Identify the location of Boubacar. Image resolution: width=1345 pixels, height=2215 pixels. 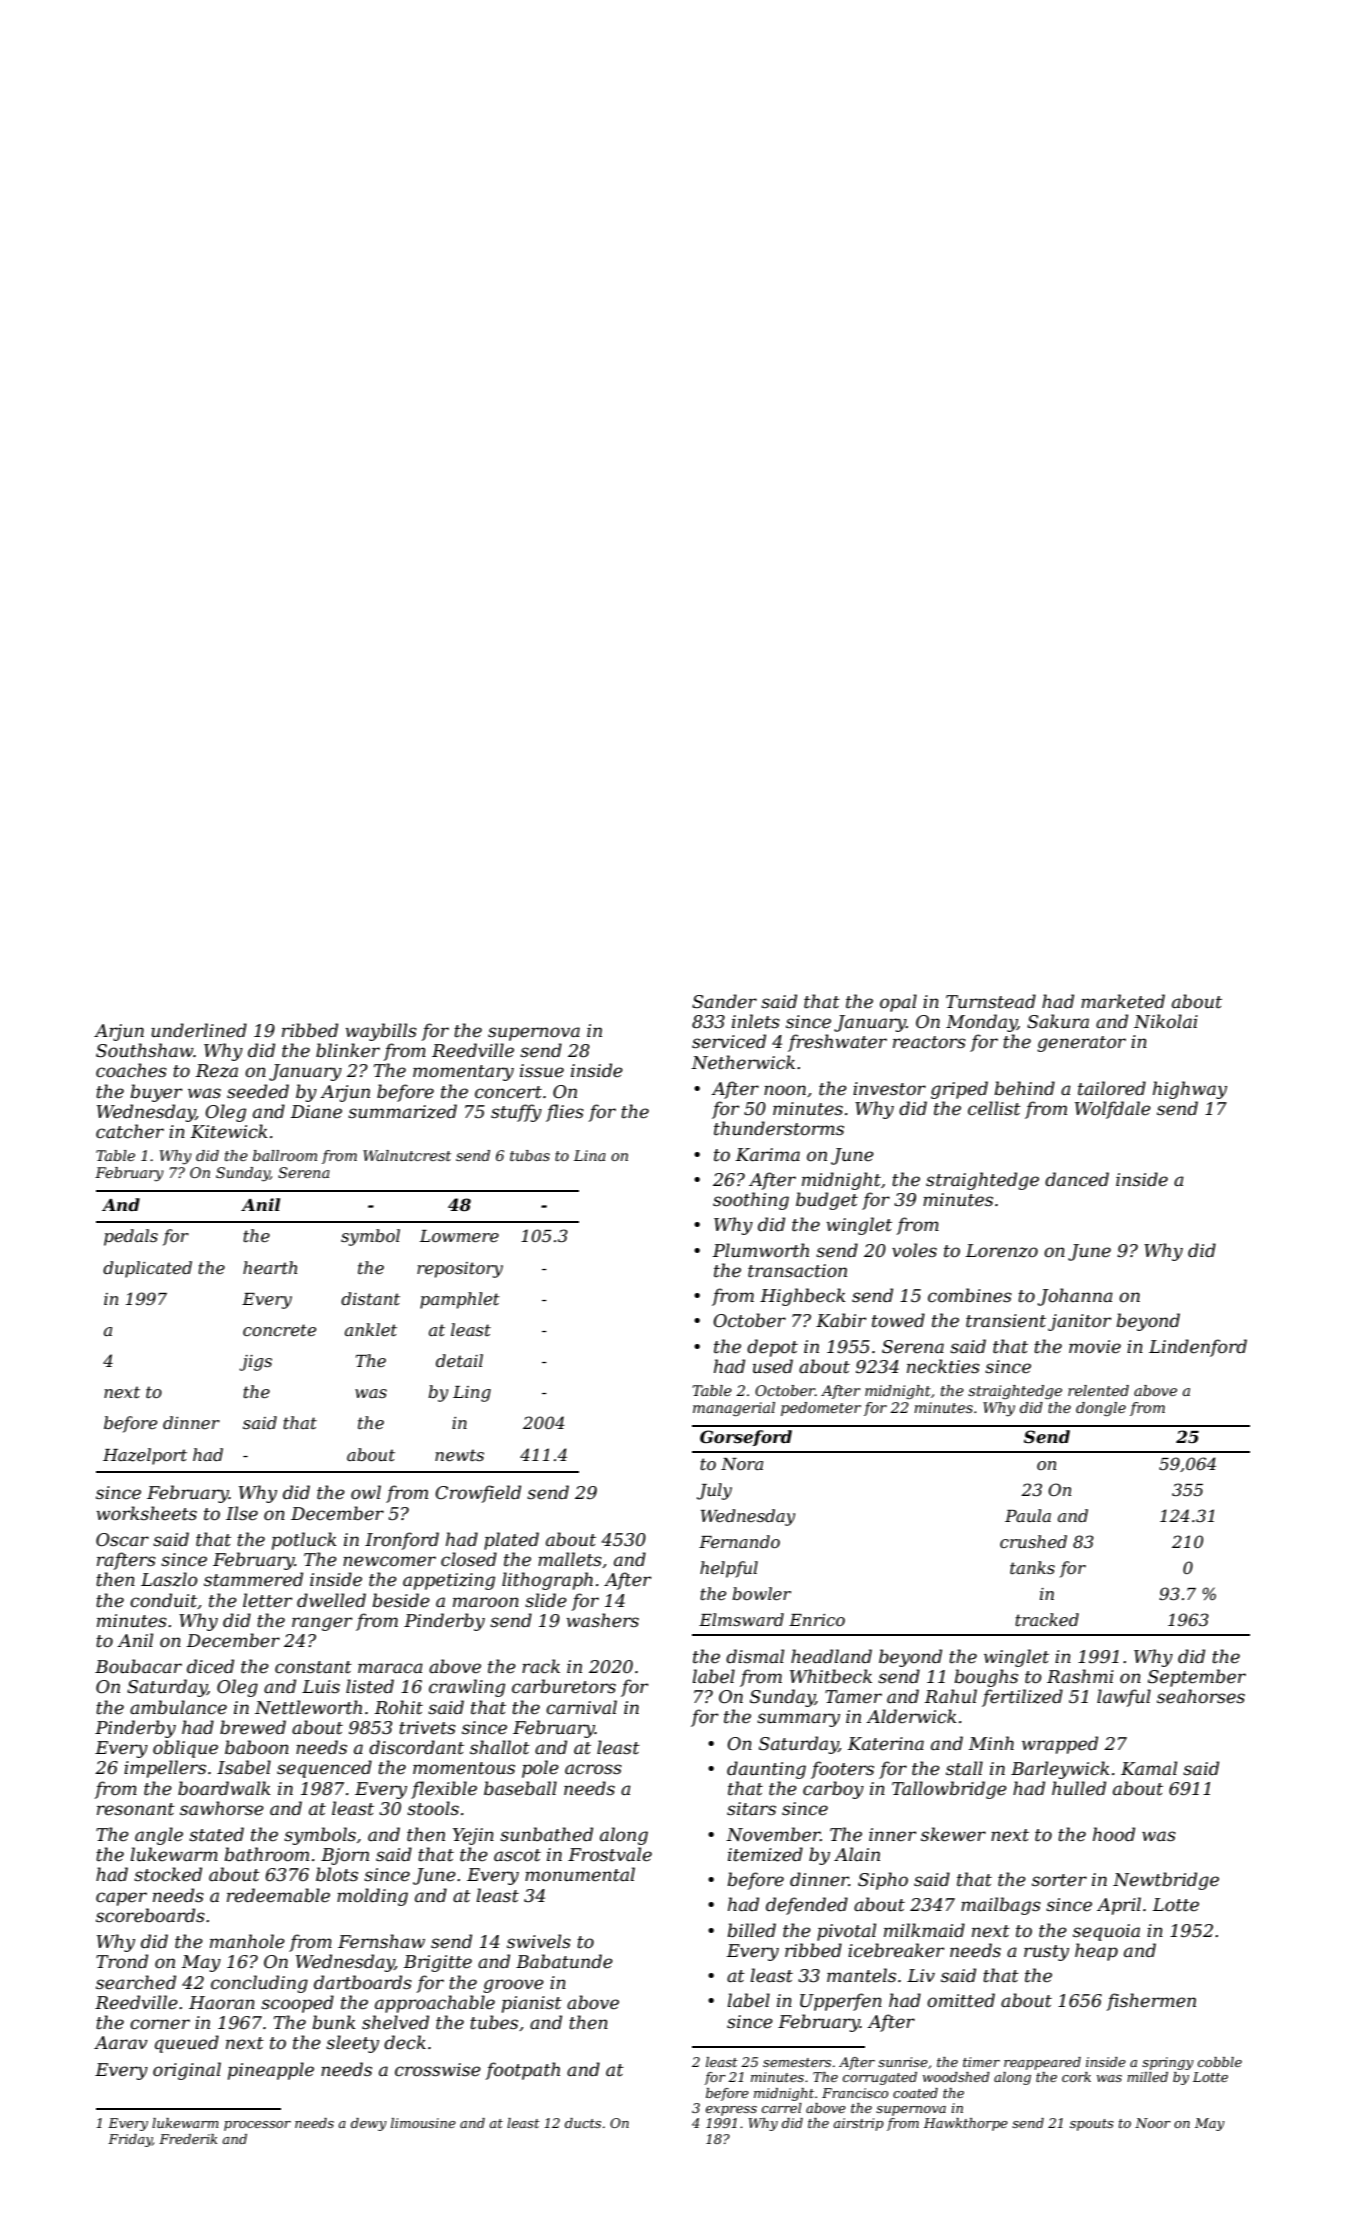
(138, 1666).
